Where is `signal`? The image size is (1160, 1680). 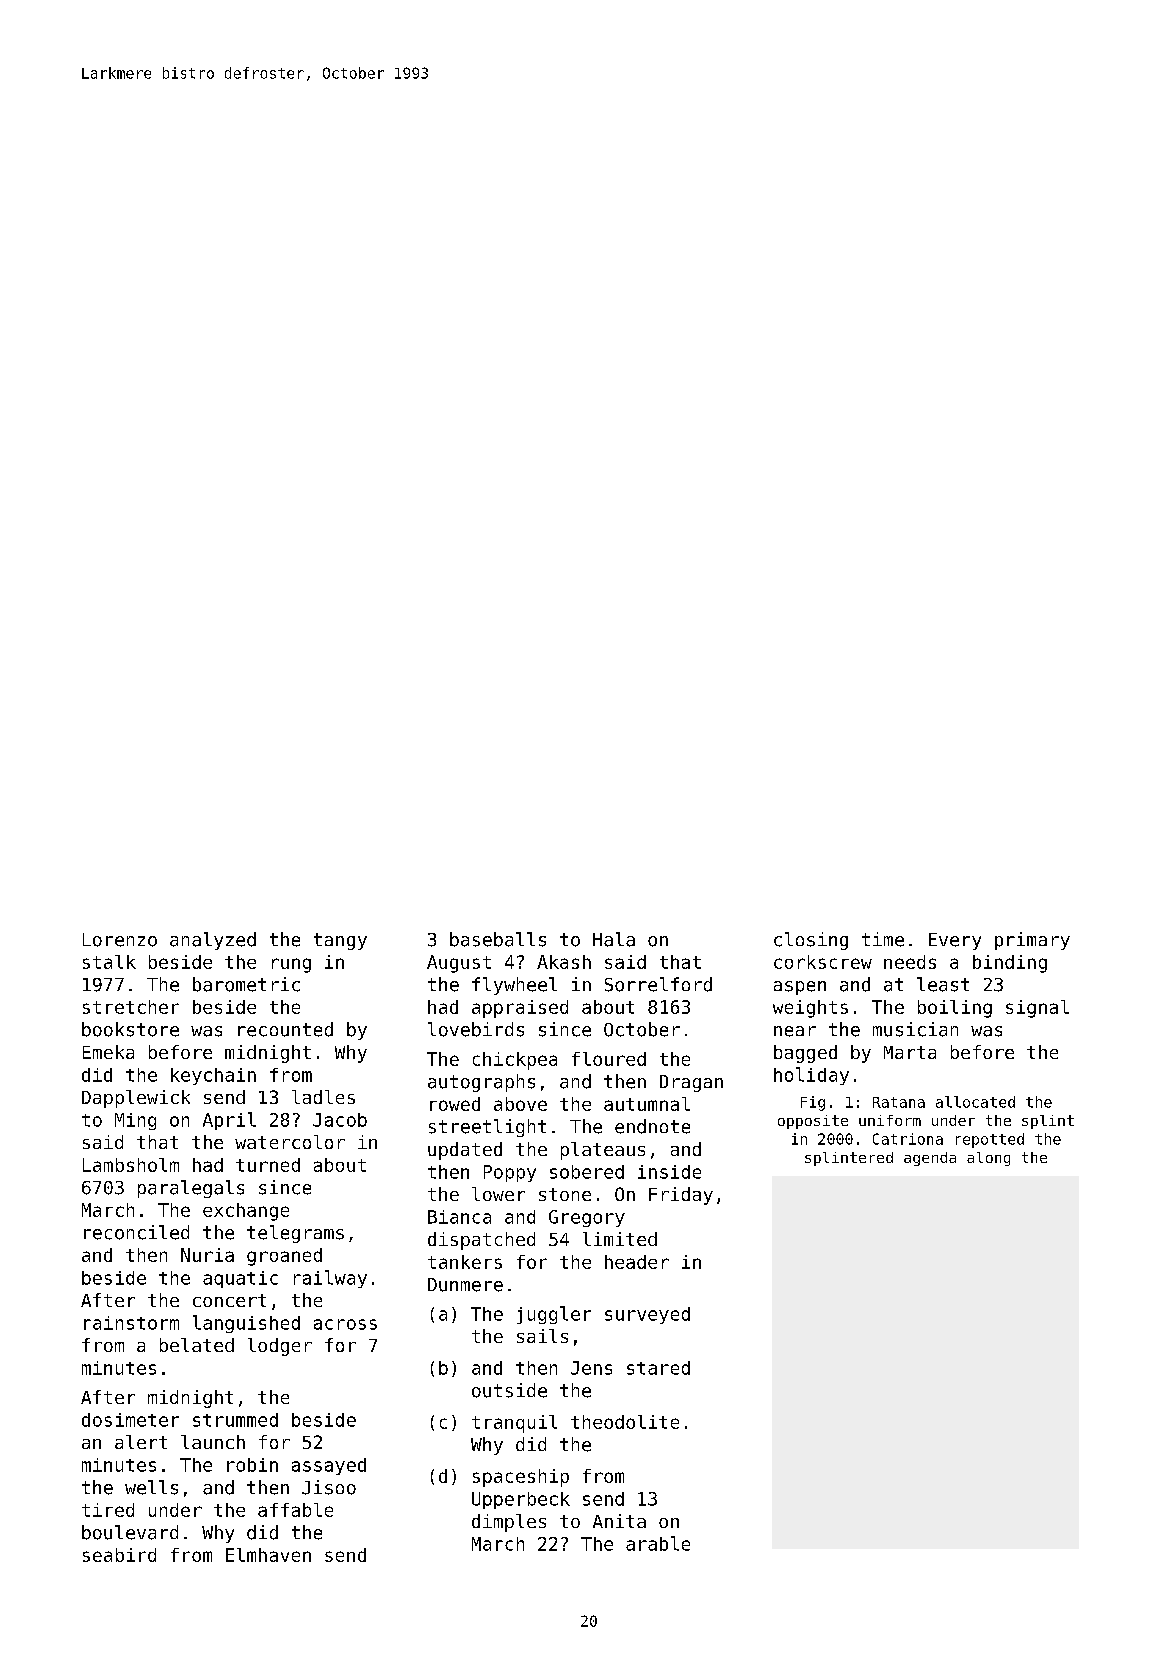 signal is located at coordinates (1037, 1009).
